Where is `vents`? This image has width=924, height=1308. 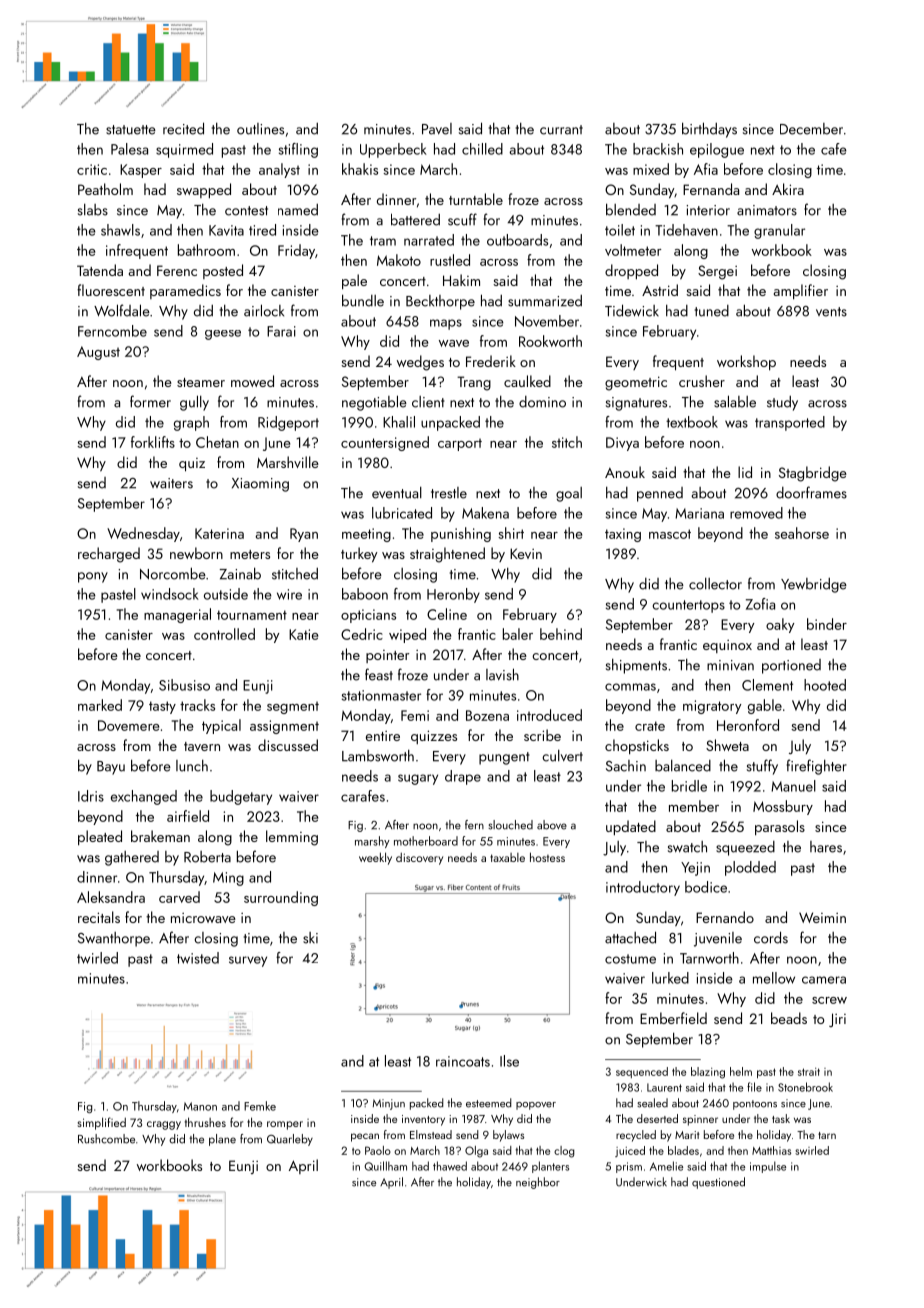
vents is located at coordinates (831, 312).
